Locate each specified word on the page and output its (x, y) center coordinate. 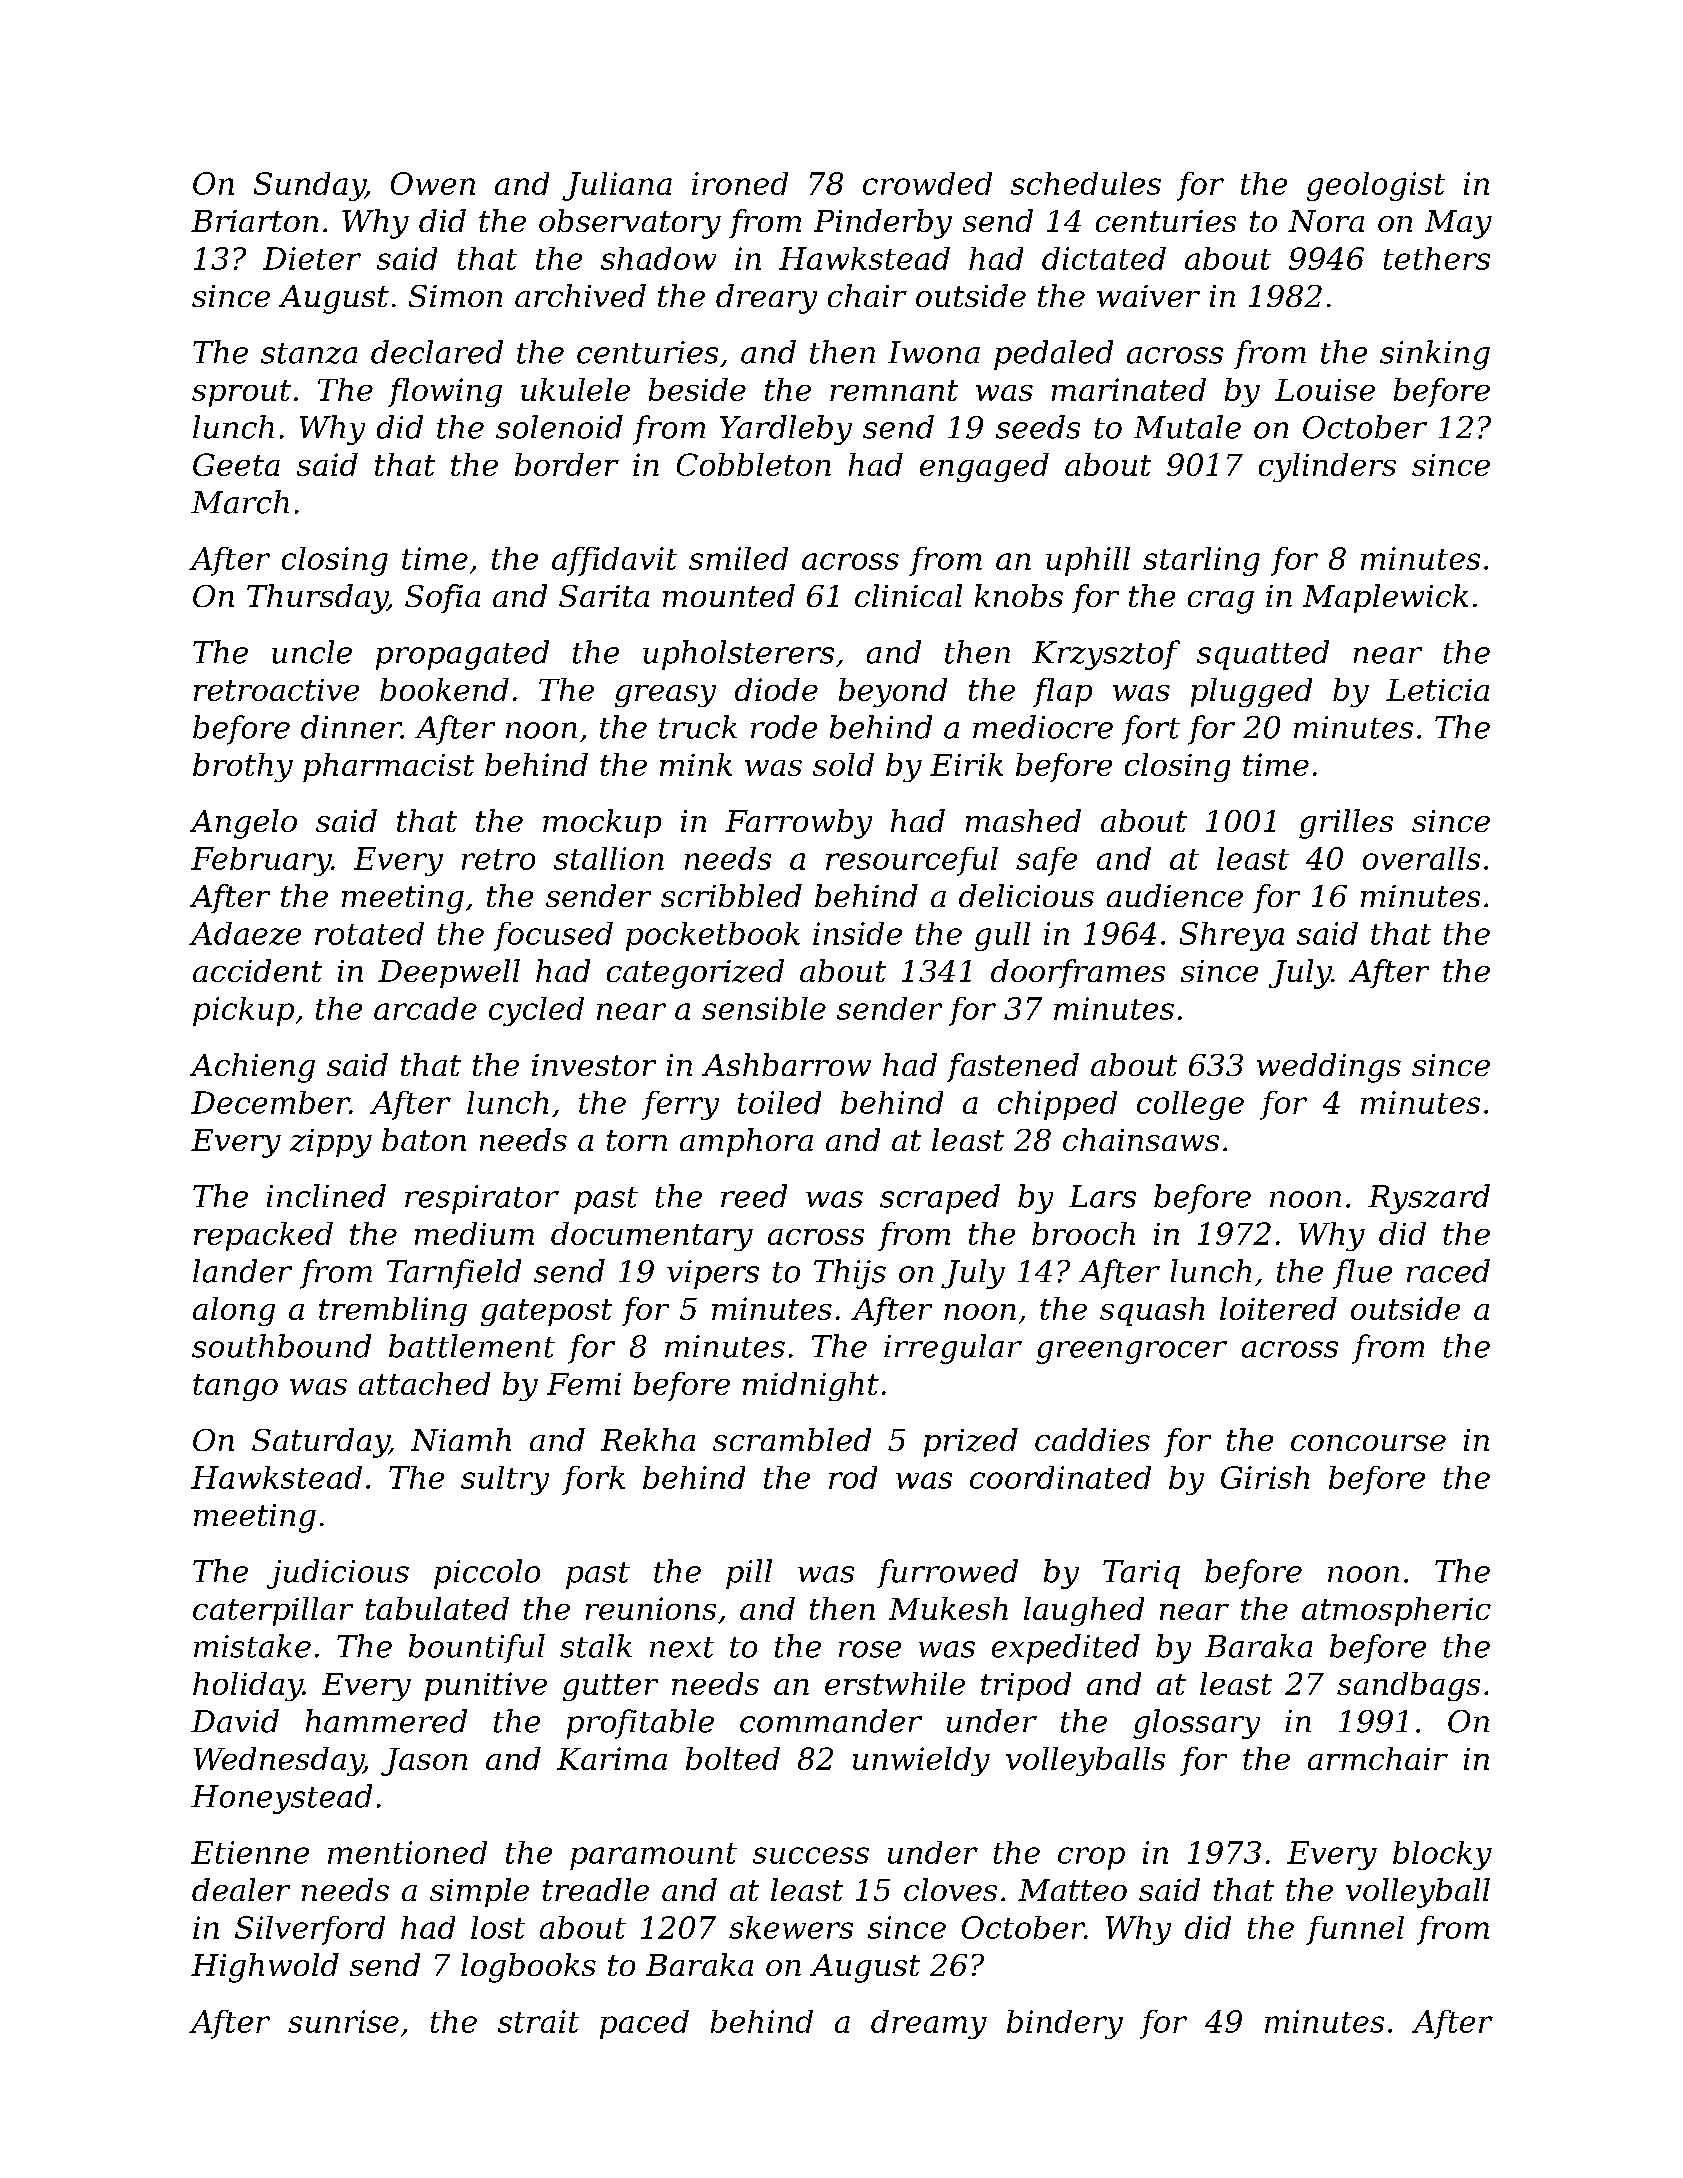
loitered (1278, 1308)
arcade (425, 1008)
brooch (1083, 1233)
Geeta (236, 464)
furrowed (947, 1573)
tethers (1437, 258)
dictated (1104, 258)
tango (235, 1387)
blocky (1442, 1855)
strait (538, 2021)
